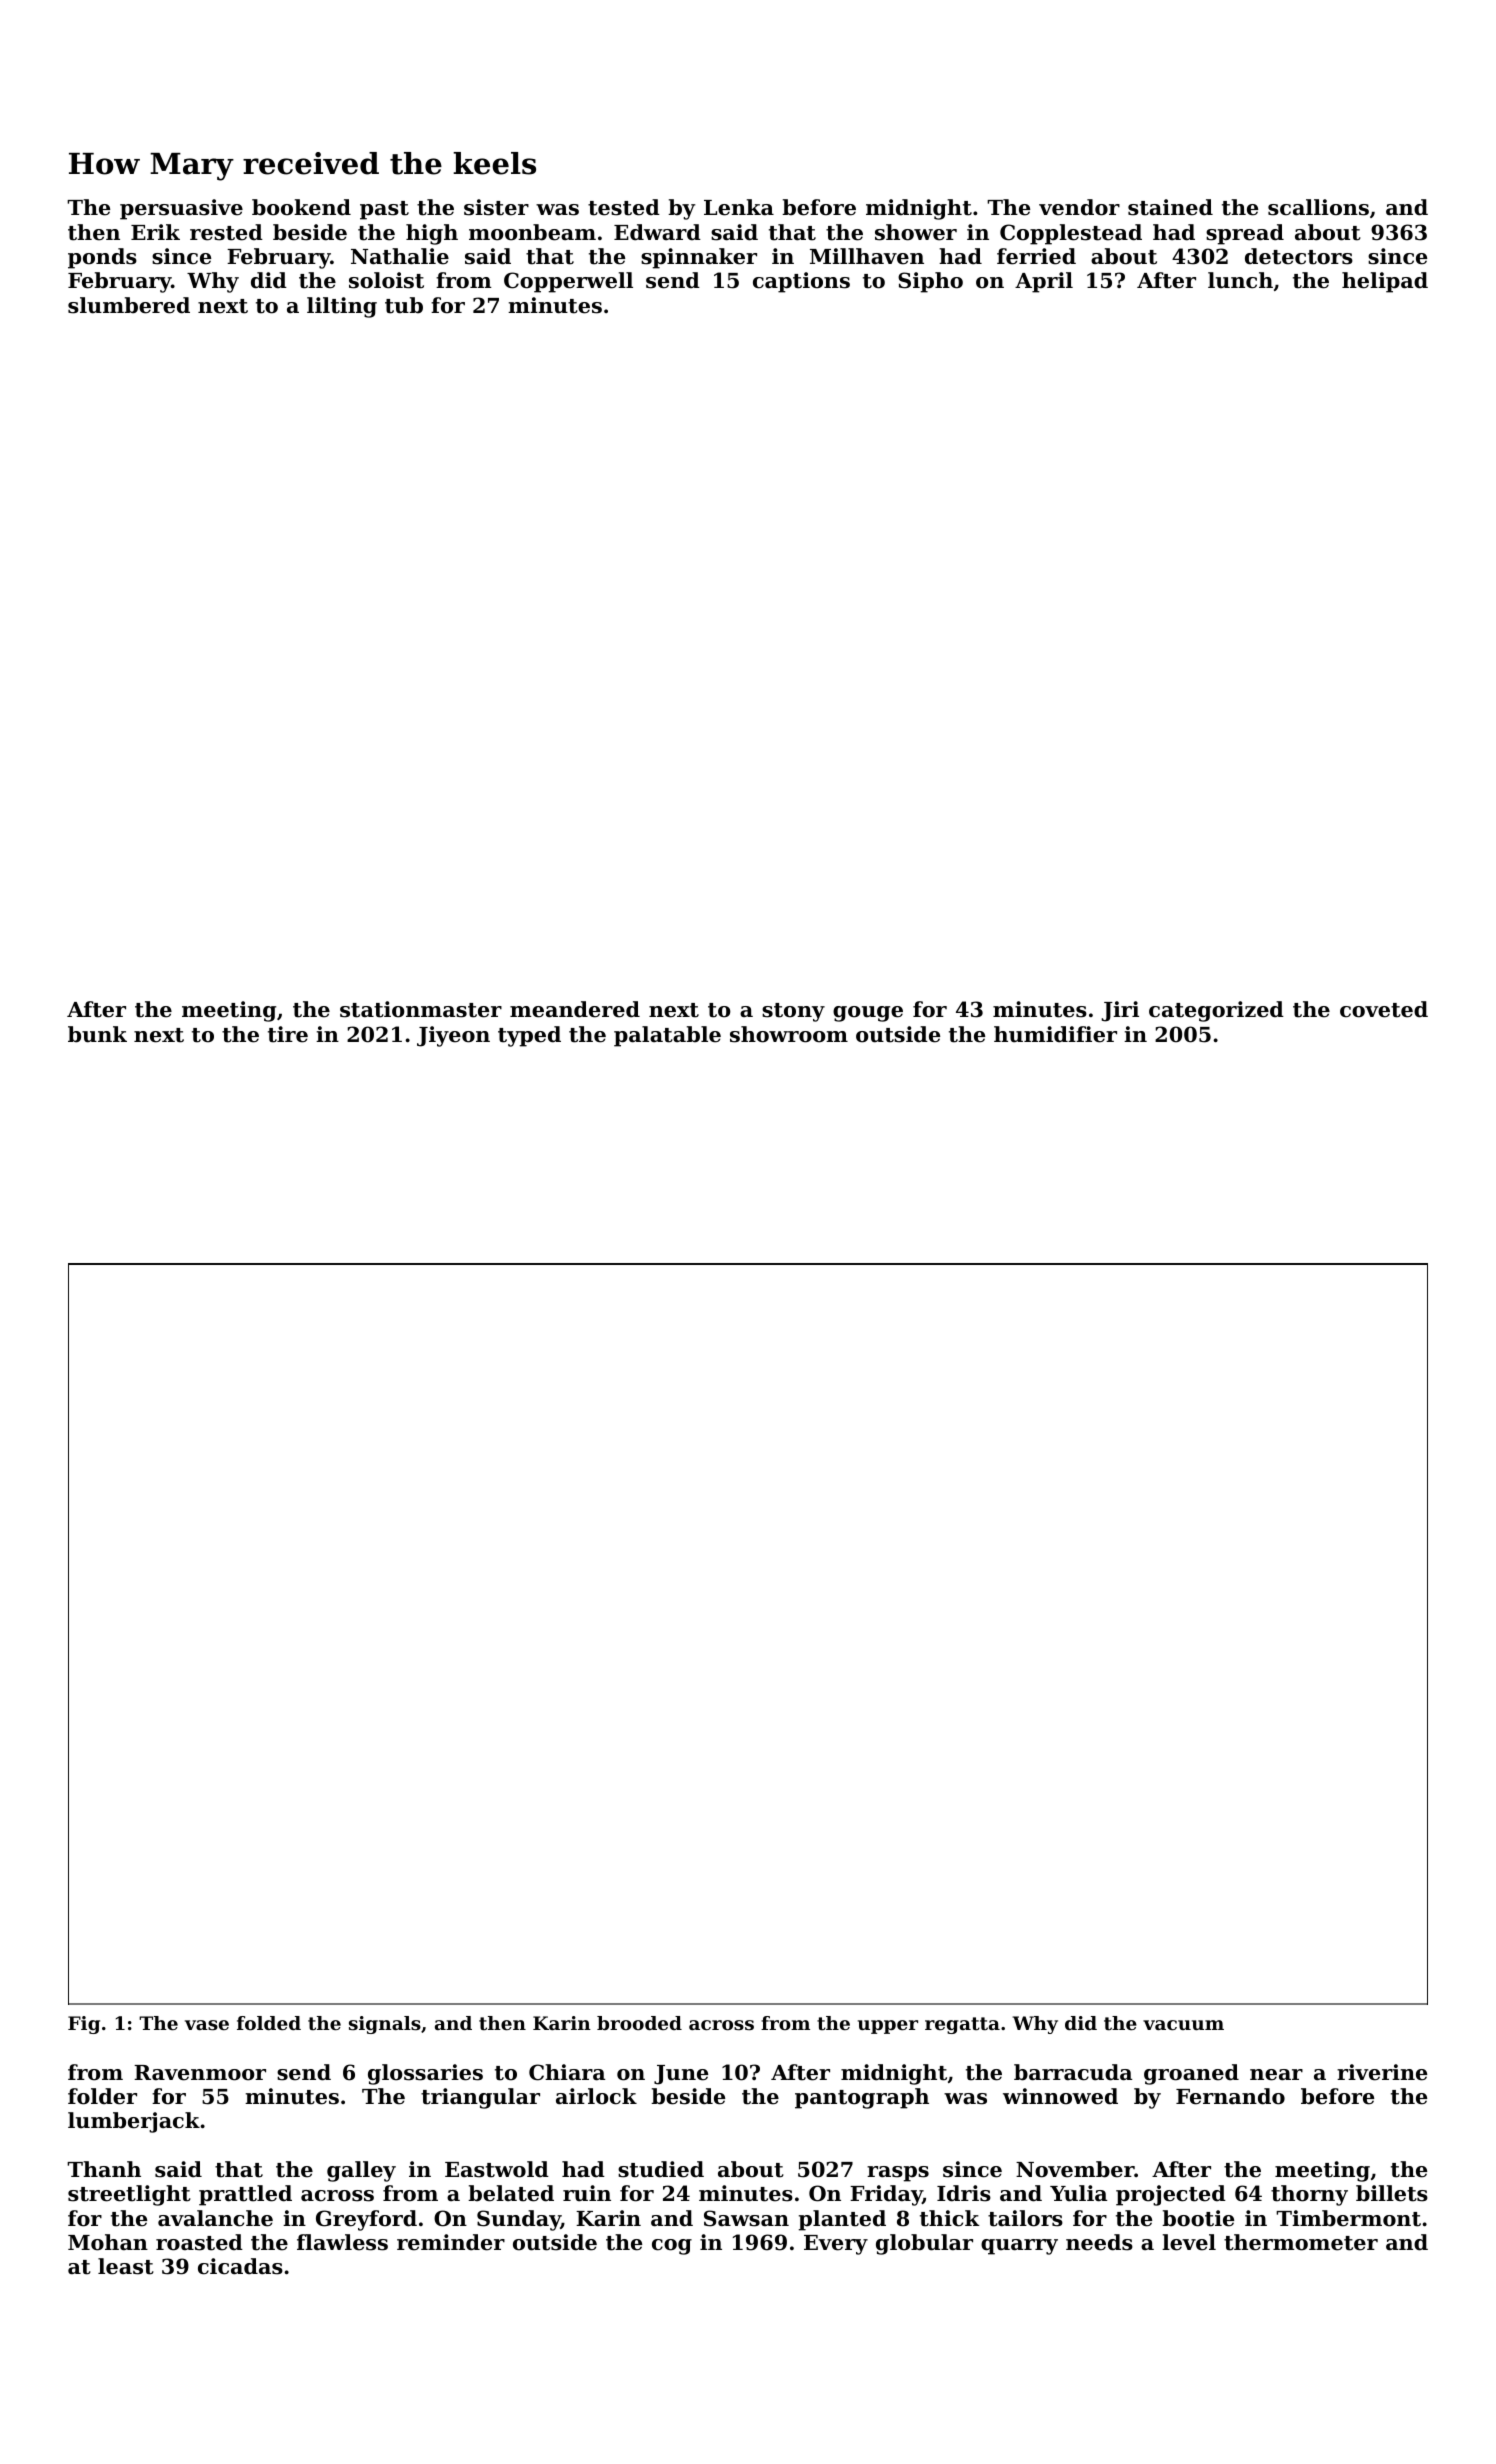 This page has height=2464, width=1496. Describe the element at coordinates (1183, 2025) in the page. I see `vacuum` at that location.
